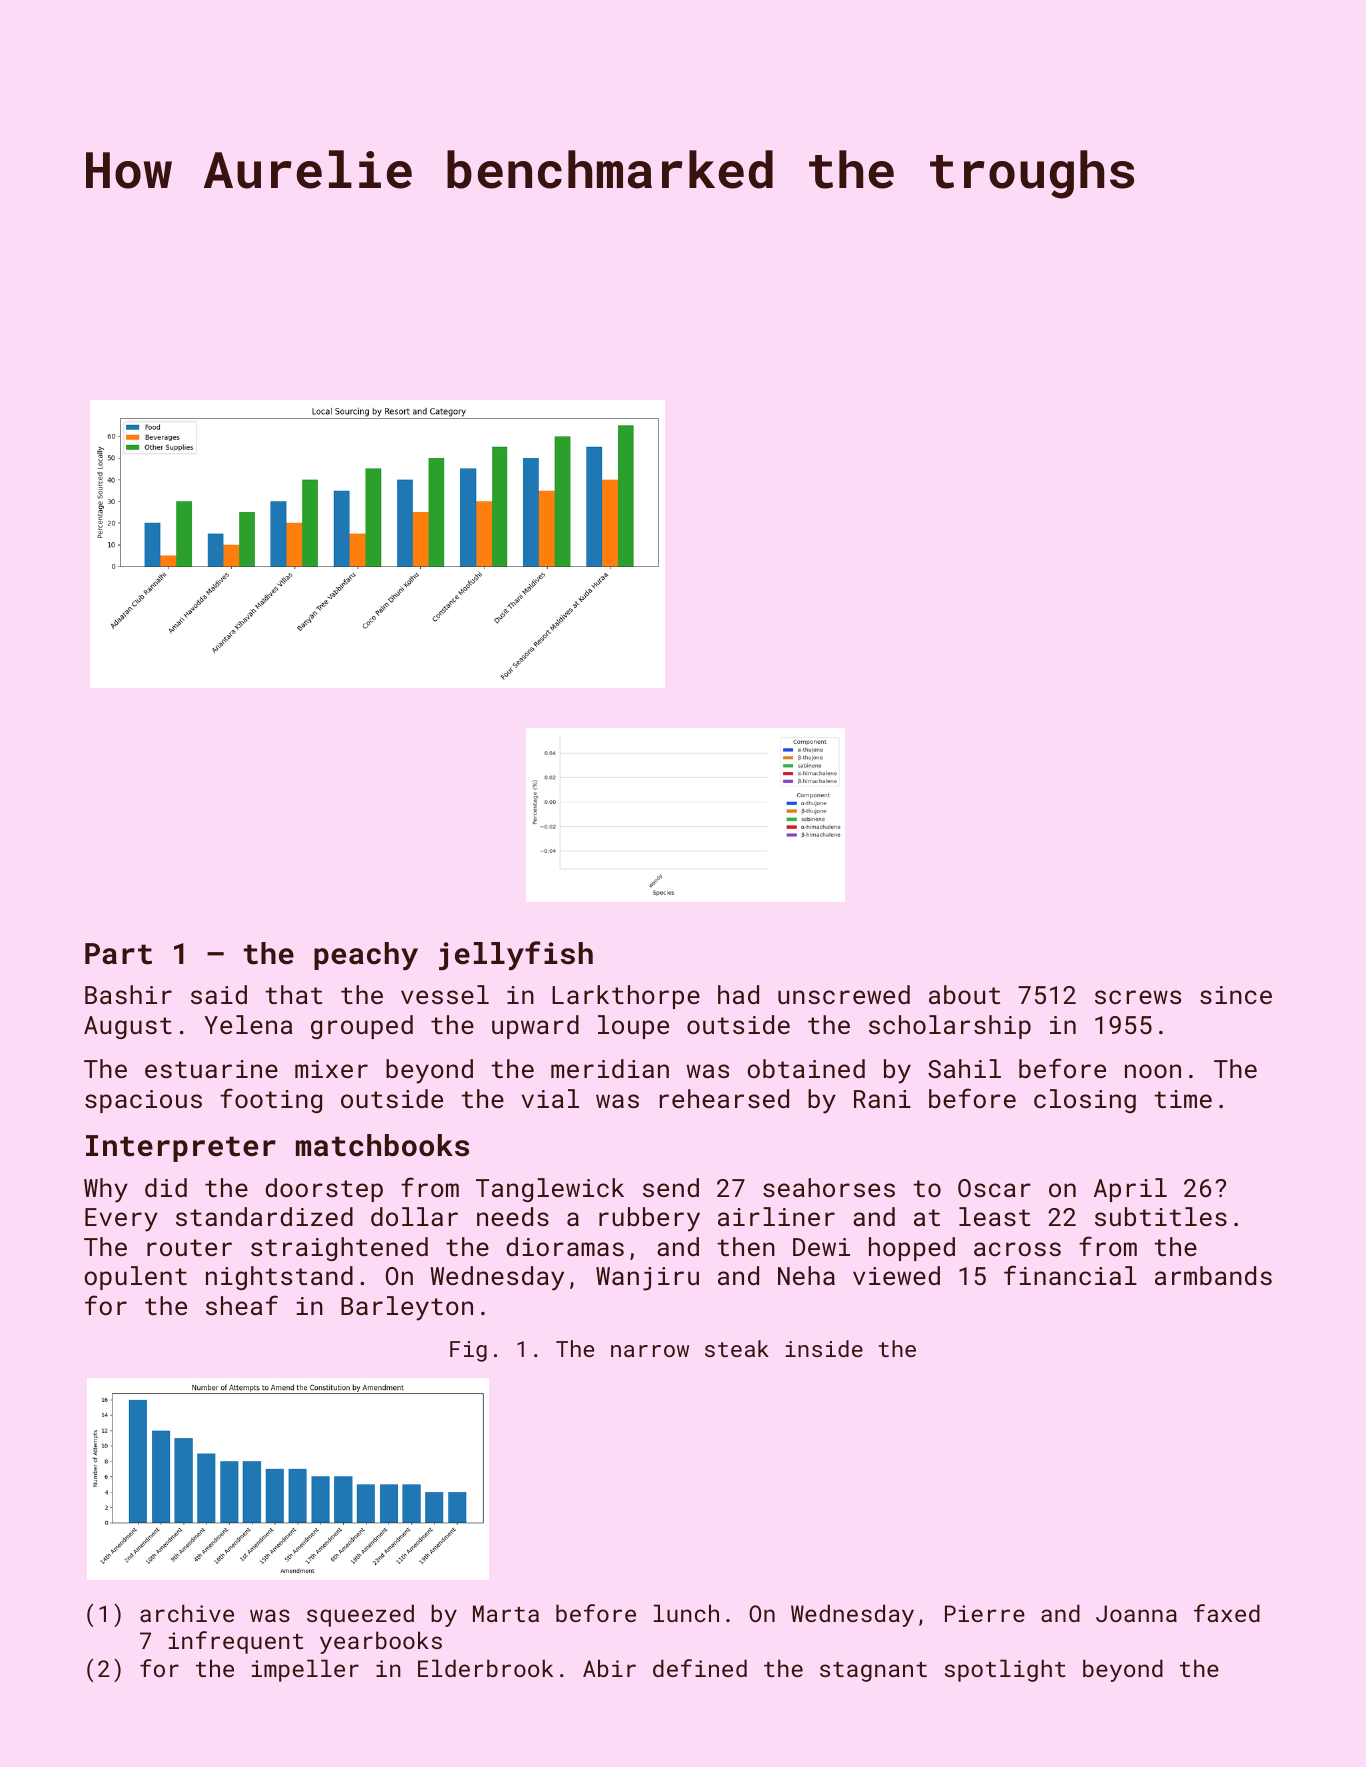 The height and width of the page is (1767, 1366). Describe the element at coordinates (994, 1188) in the page. I see `Oscar` at that location.
